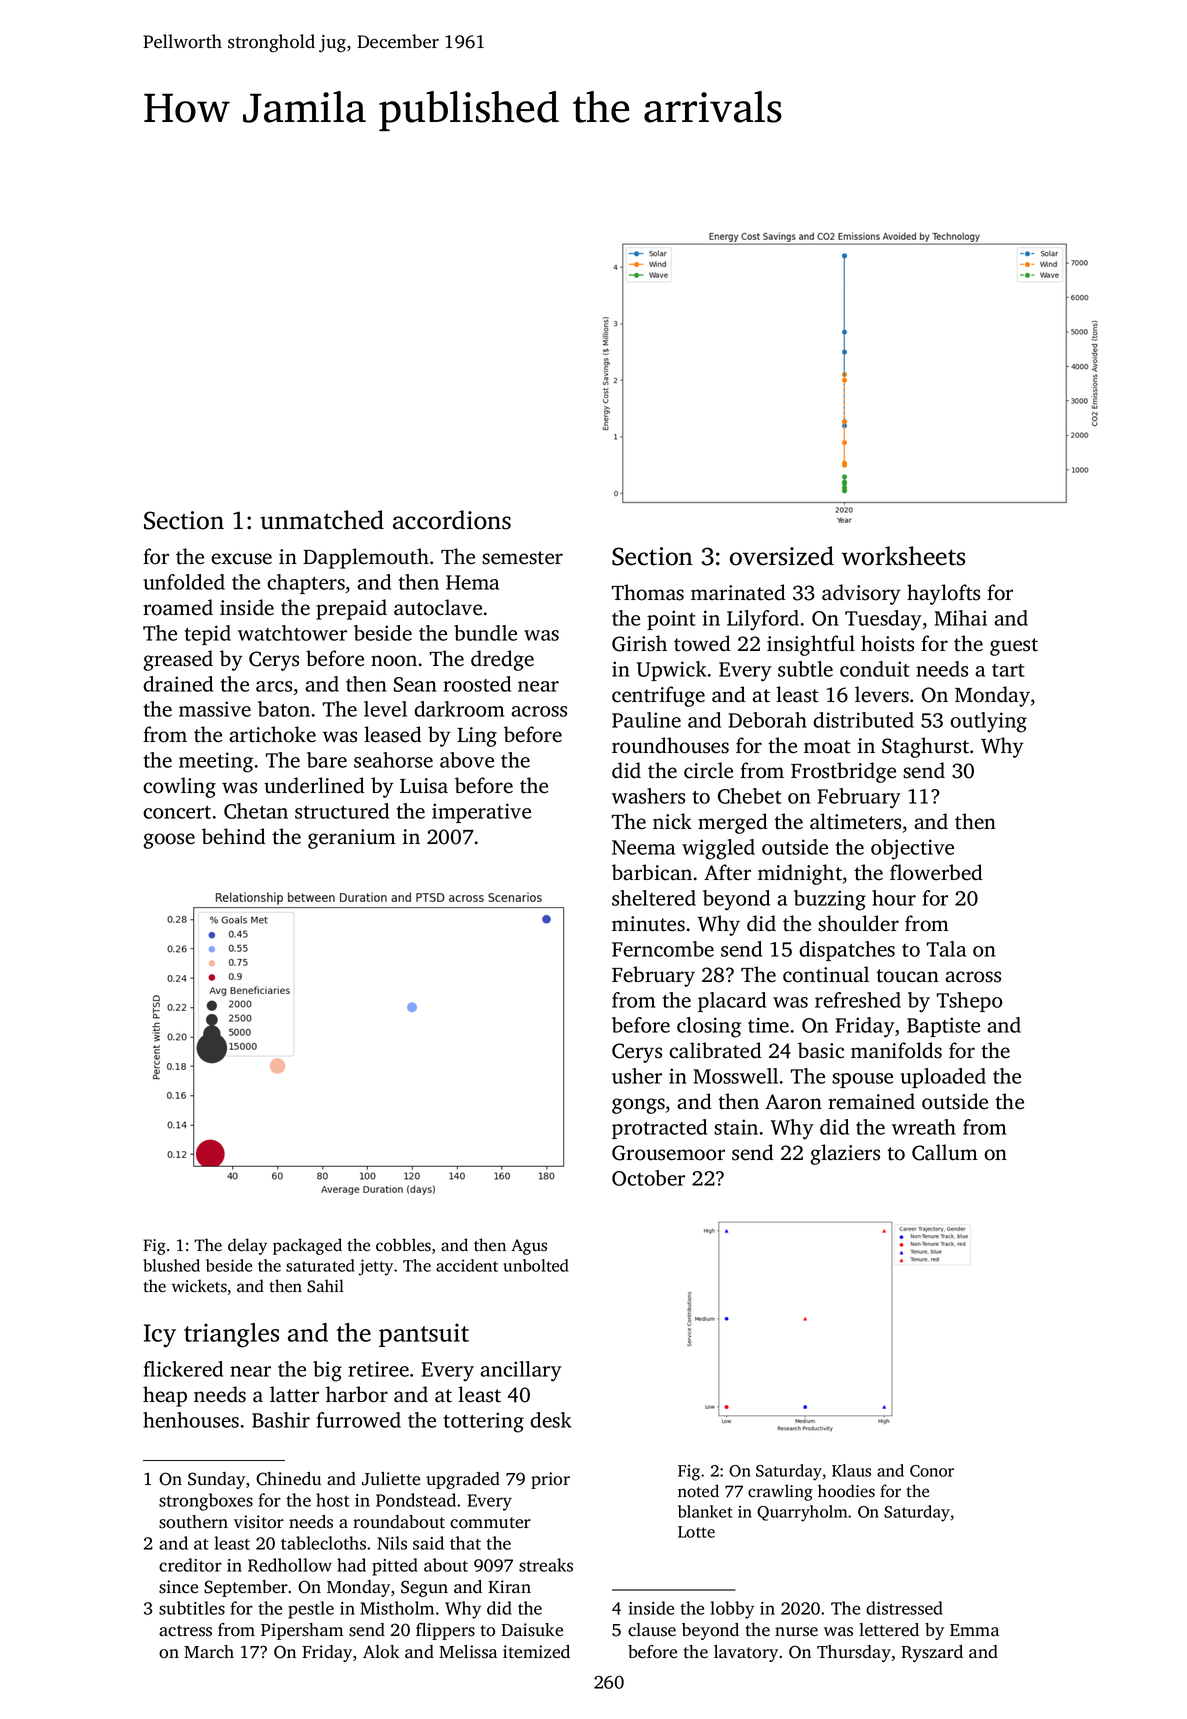 This screenshot has width=1187, height=1719. Describe the element at coordinates (946, 949) in the screenshot. I see `Tala` at that location.
